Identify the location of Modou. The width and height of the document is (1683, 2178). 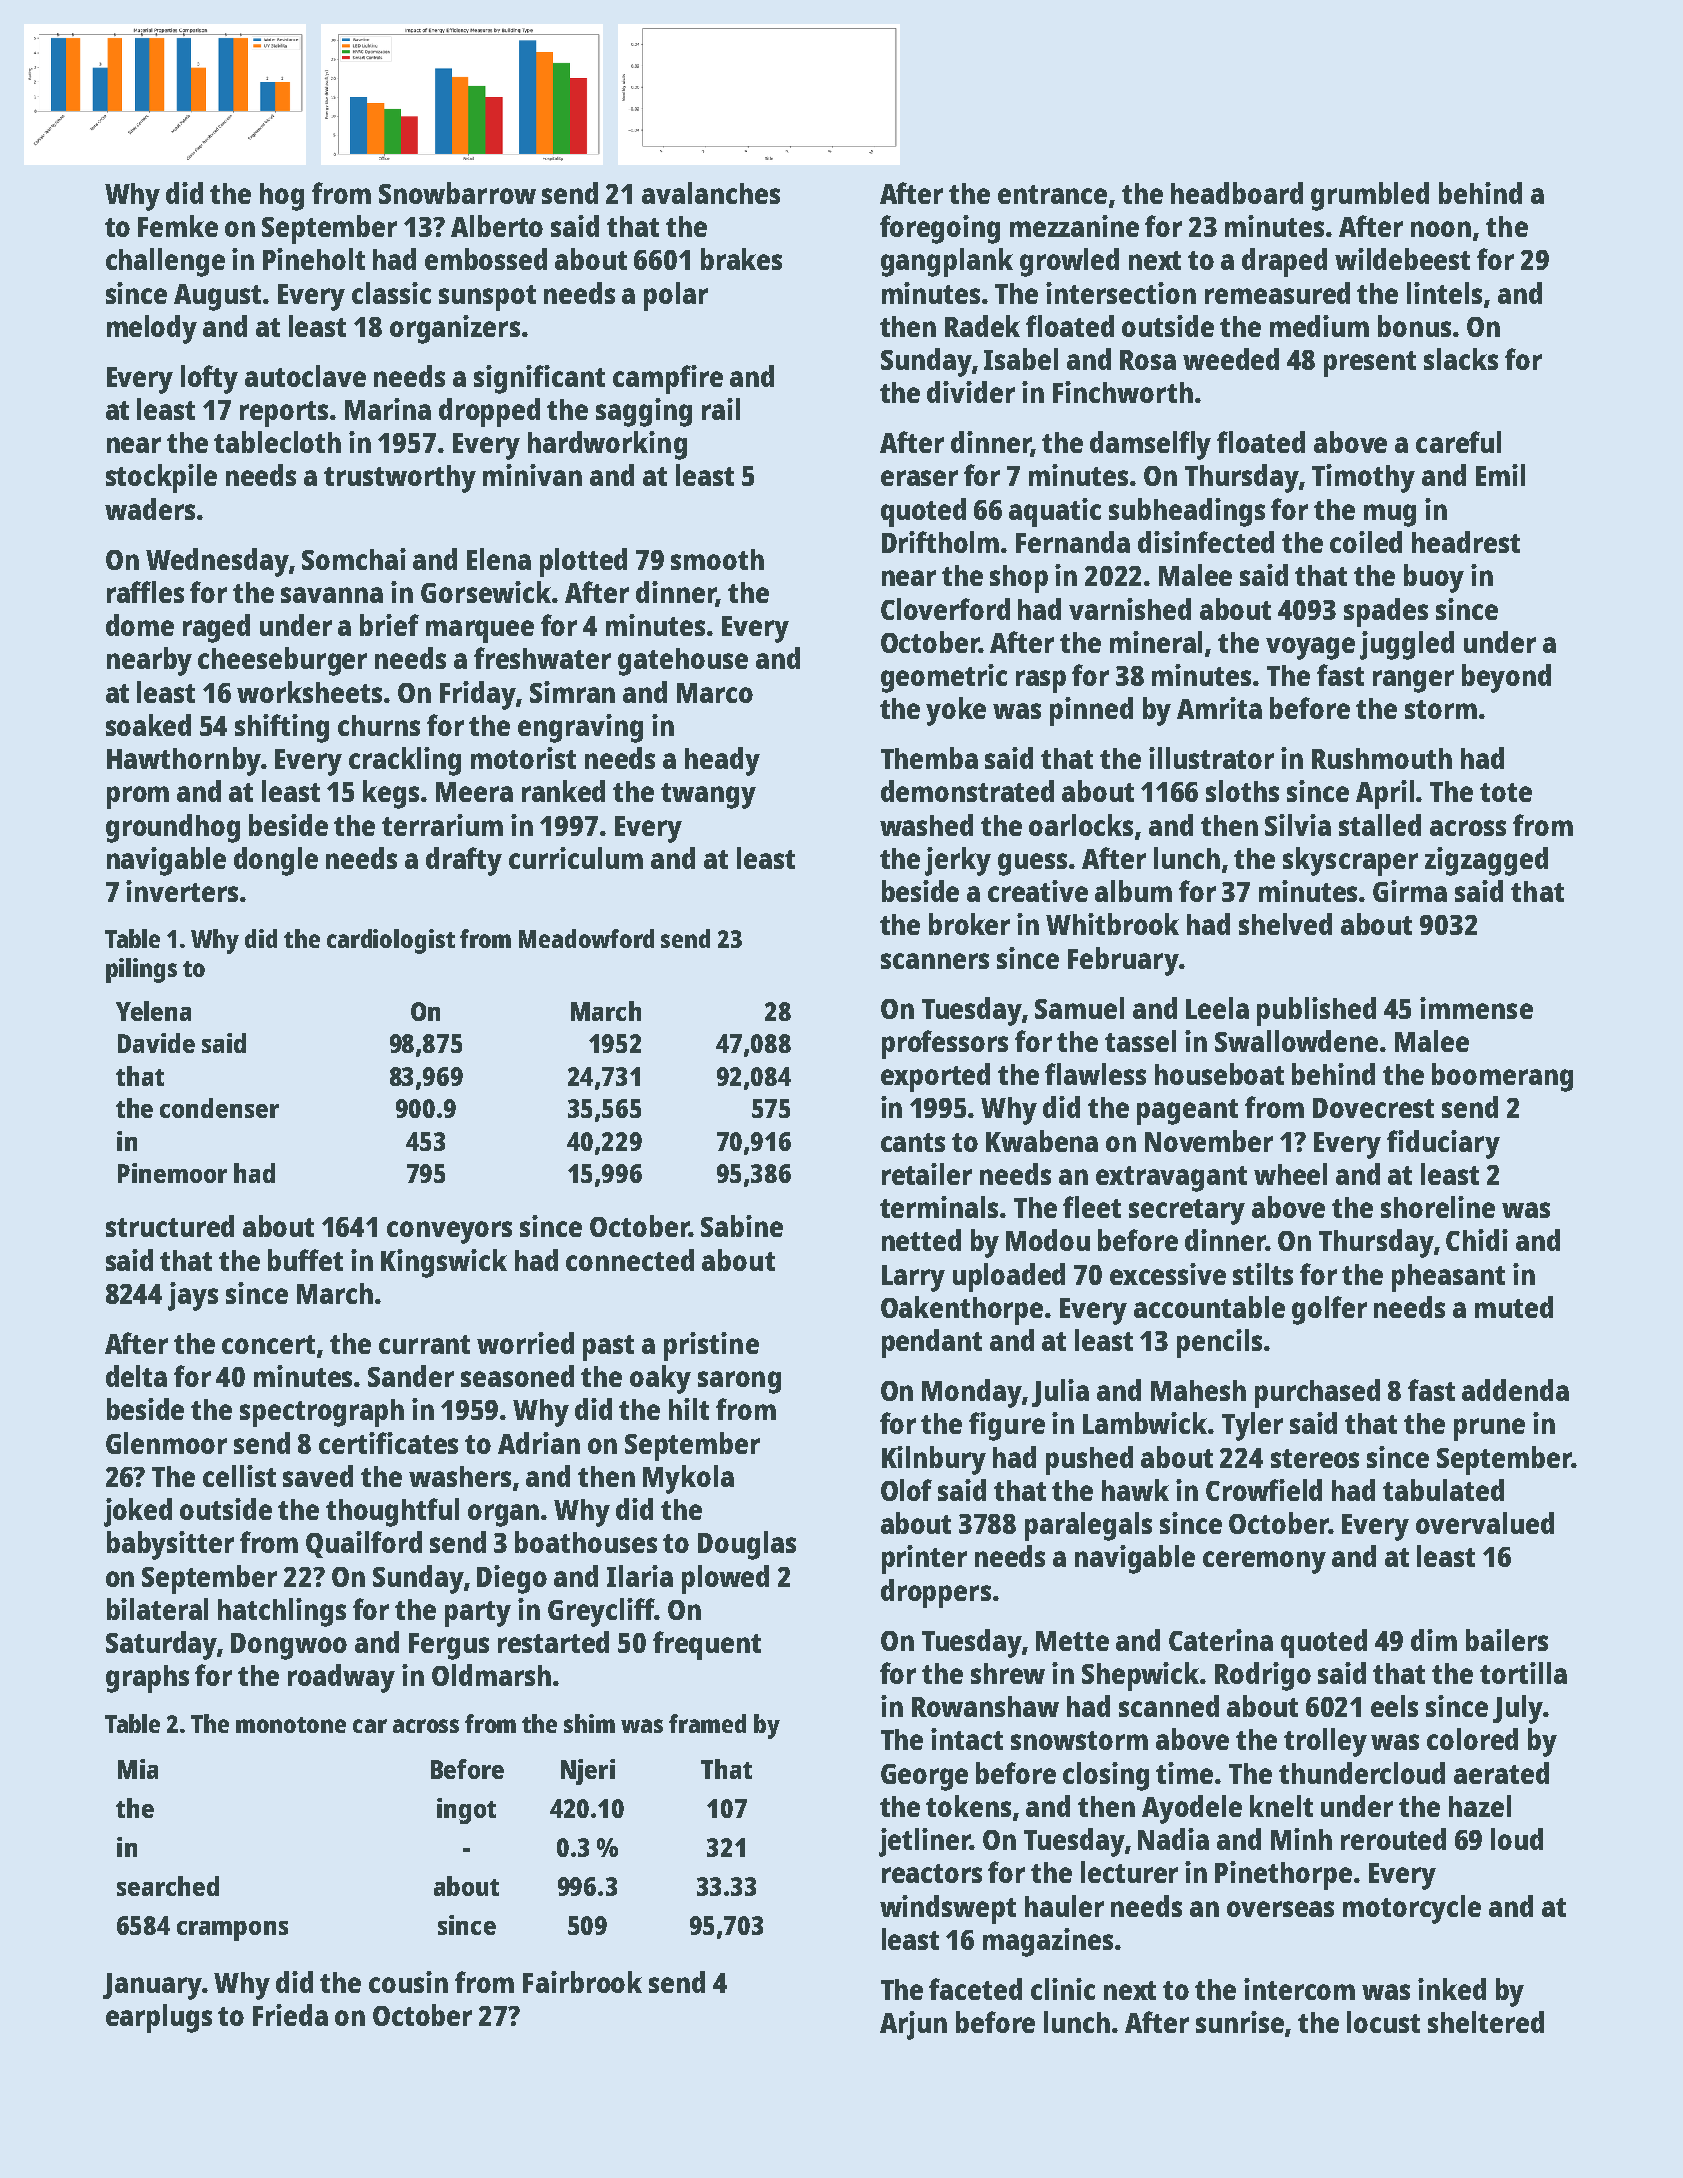
(1048, 1240).
